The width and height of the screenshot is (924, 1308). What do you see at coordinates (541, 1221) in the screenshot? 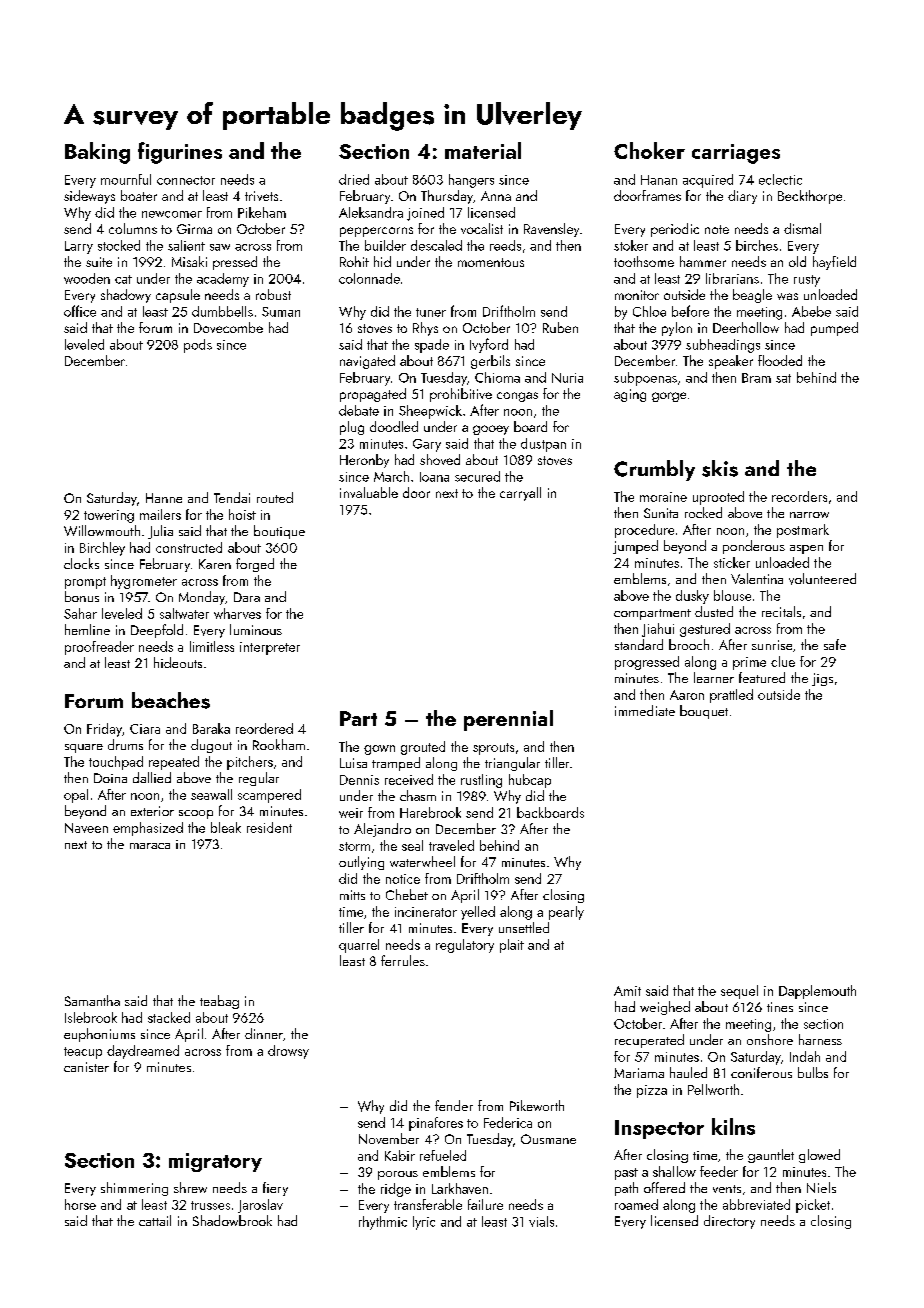
I see `vials` at bounding box center [541, 1221].
